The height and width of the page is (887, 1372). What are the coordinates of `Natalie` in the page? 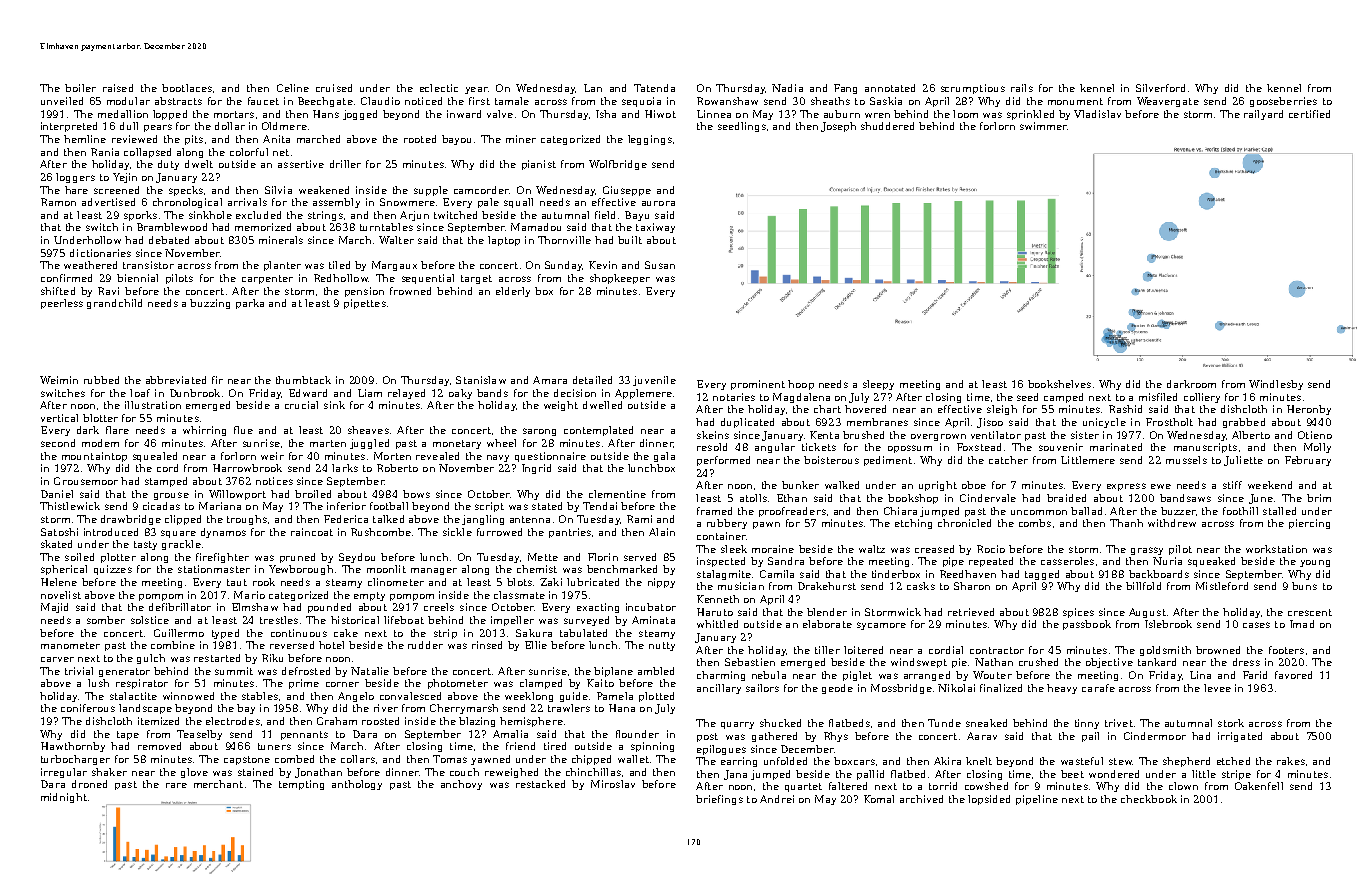 It's located at (370, 671).
